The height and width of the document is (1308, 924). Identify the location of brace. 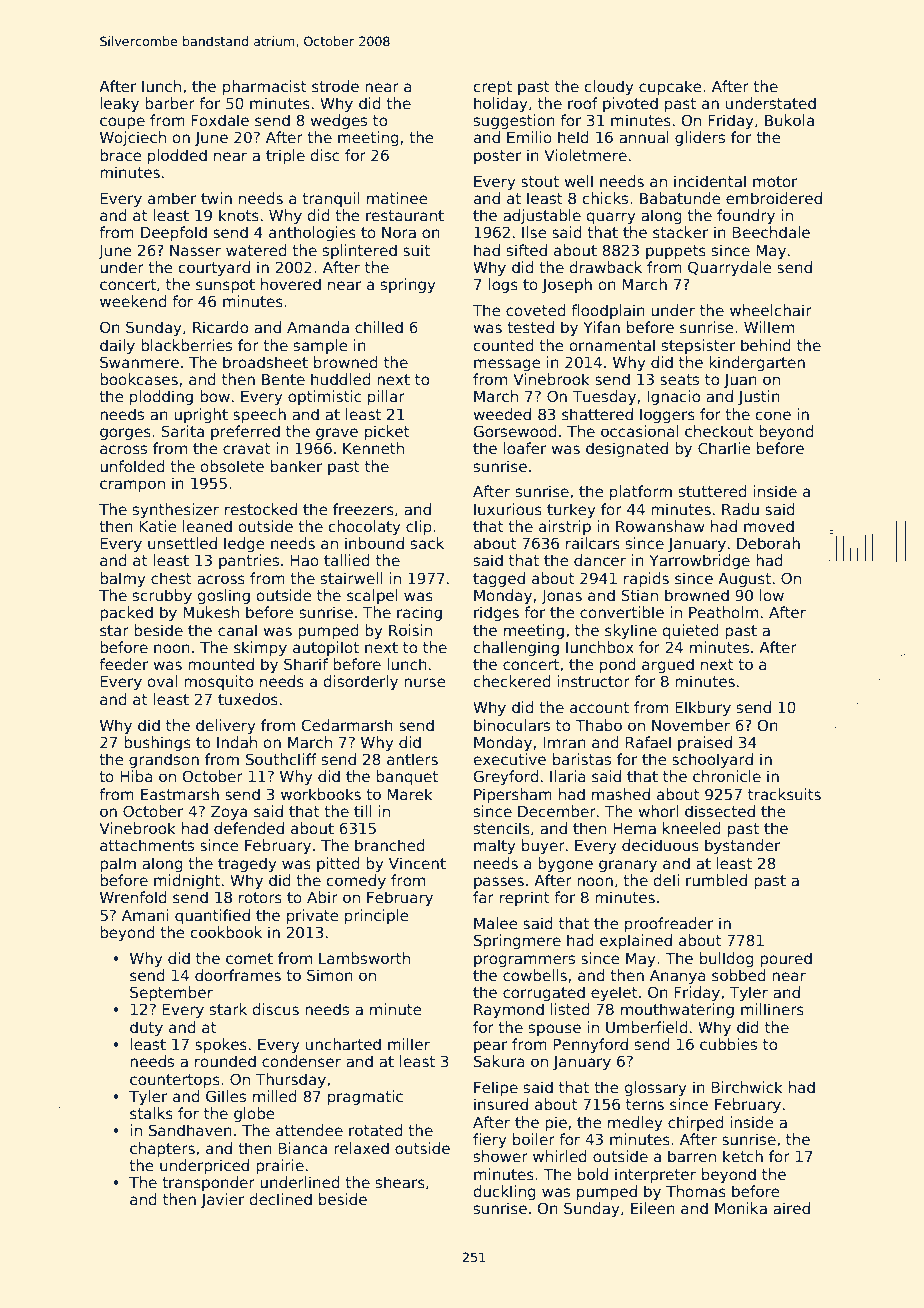
(121, 155).
